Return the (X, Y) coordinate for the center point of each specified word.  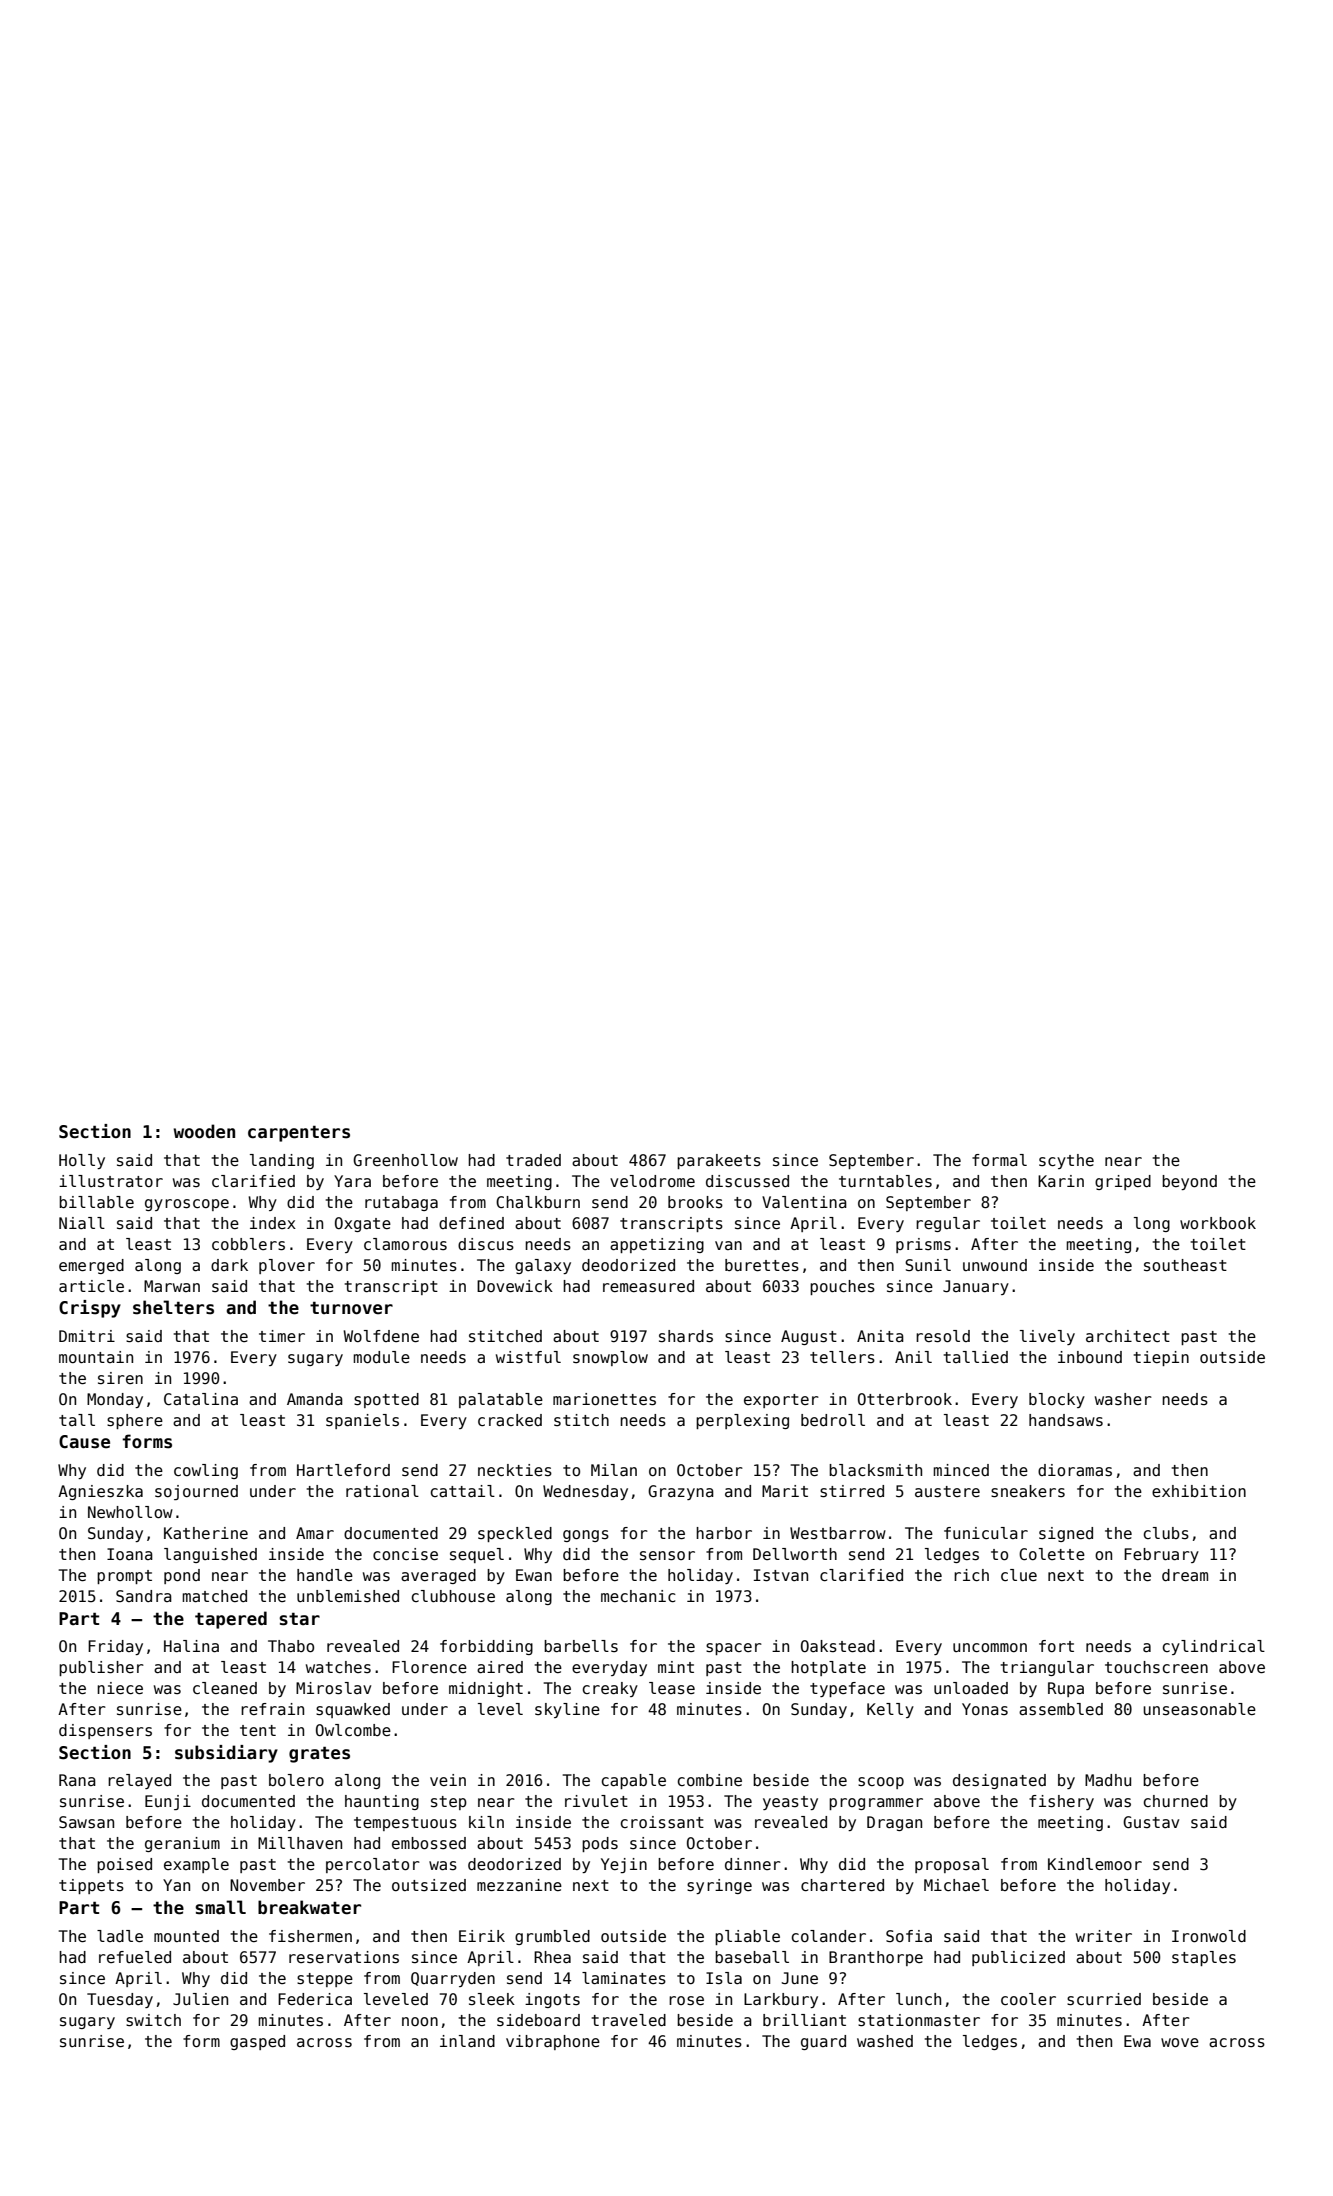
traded (533, 1160)
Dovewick (515, 1286)
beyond (1189, 1182)
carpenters (299, 1134)
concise (405, 1554)
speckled (515, 1534)
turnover (351, 1308)
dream (1185, 1575)
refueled (135, 1957)
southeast (1185, 1265)
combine (710, 1780)
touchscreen (1156, 1667)
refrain (272, 1709)
